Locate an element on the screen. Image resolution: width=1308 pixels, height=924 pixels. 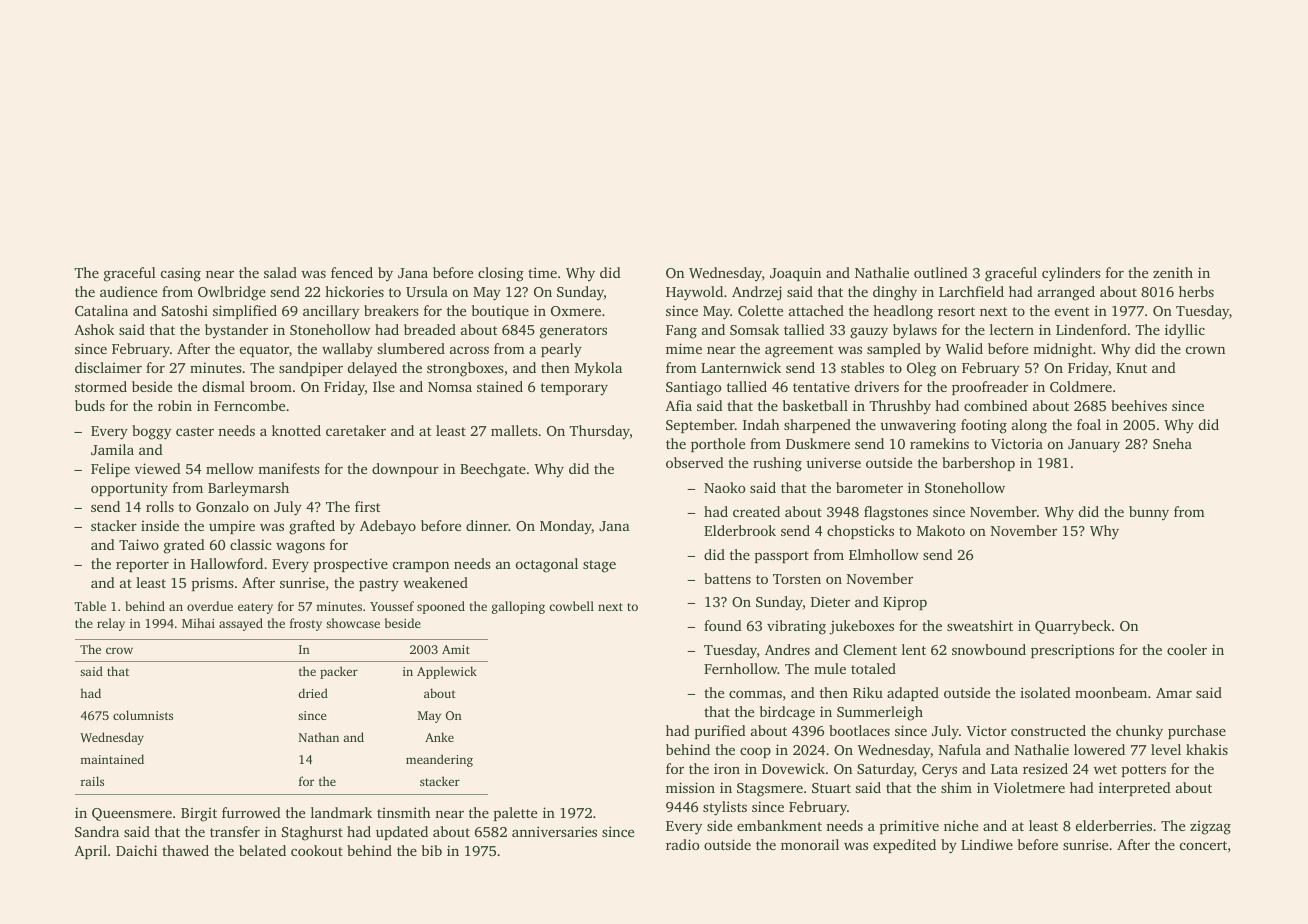
Thursday is located at coordinates (599, 432).
